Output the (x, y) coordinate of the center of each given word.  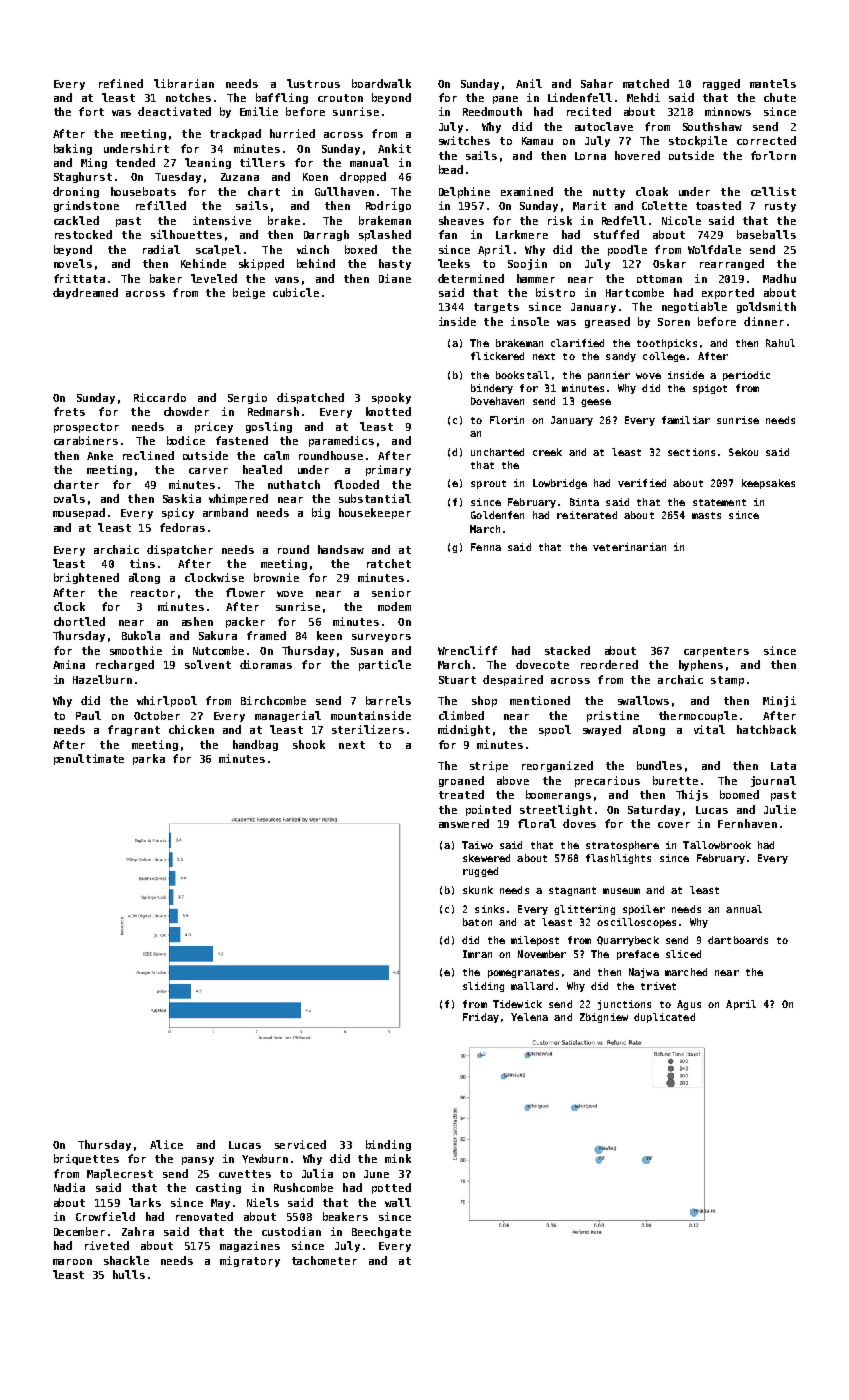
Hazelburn (102, 679)
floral (537, 823)
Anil (529, 83)
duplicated (664, 1018)
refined (121, 83)
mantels (773, 83)
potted (391, 1188)
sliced (683, 954)
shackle (126, 1260)
